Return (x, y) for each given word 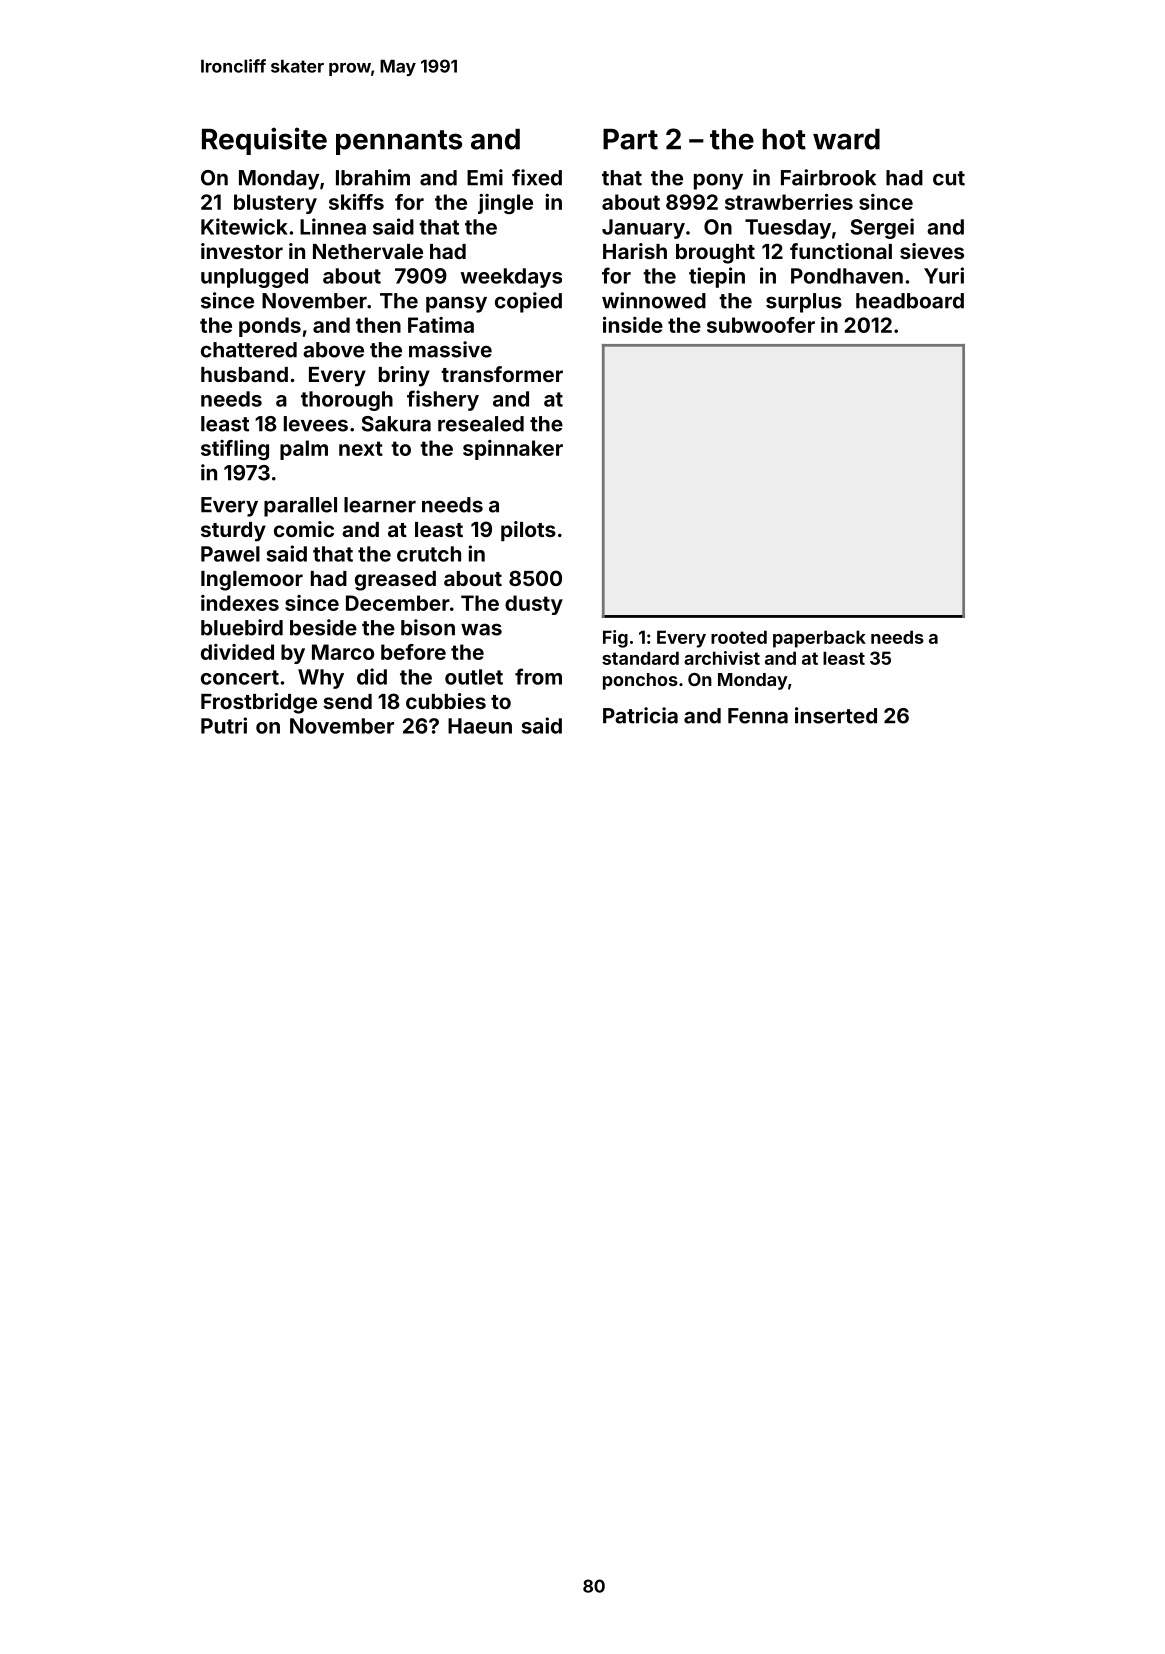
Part (630, 139)
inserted (836, 715)
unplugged (254, 278)
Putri (224, 725)
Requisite (264, 141)
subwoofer (761, 325)
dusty (534, 605)
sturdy (233, 532)
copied (528, 302)
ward (846, 139)
